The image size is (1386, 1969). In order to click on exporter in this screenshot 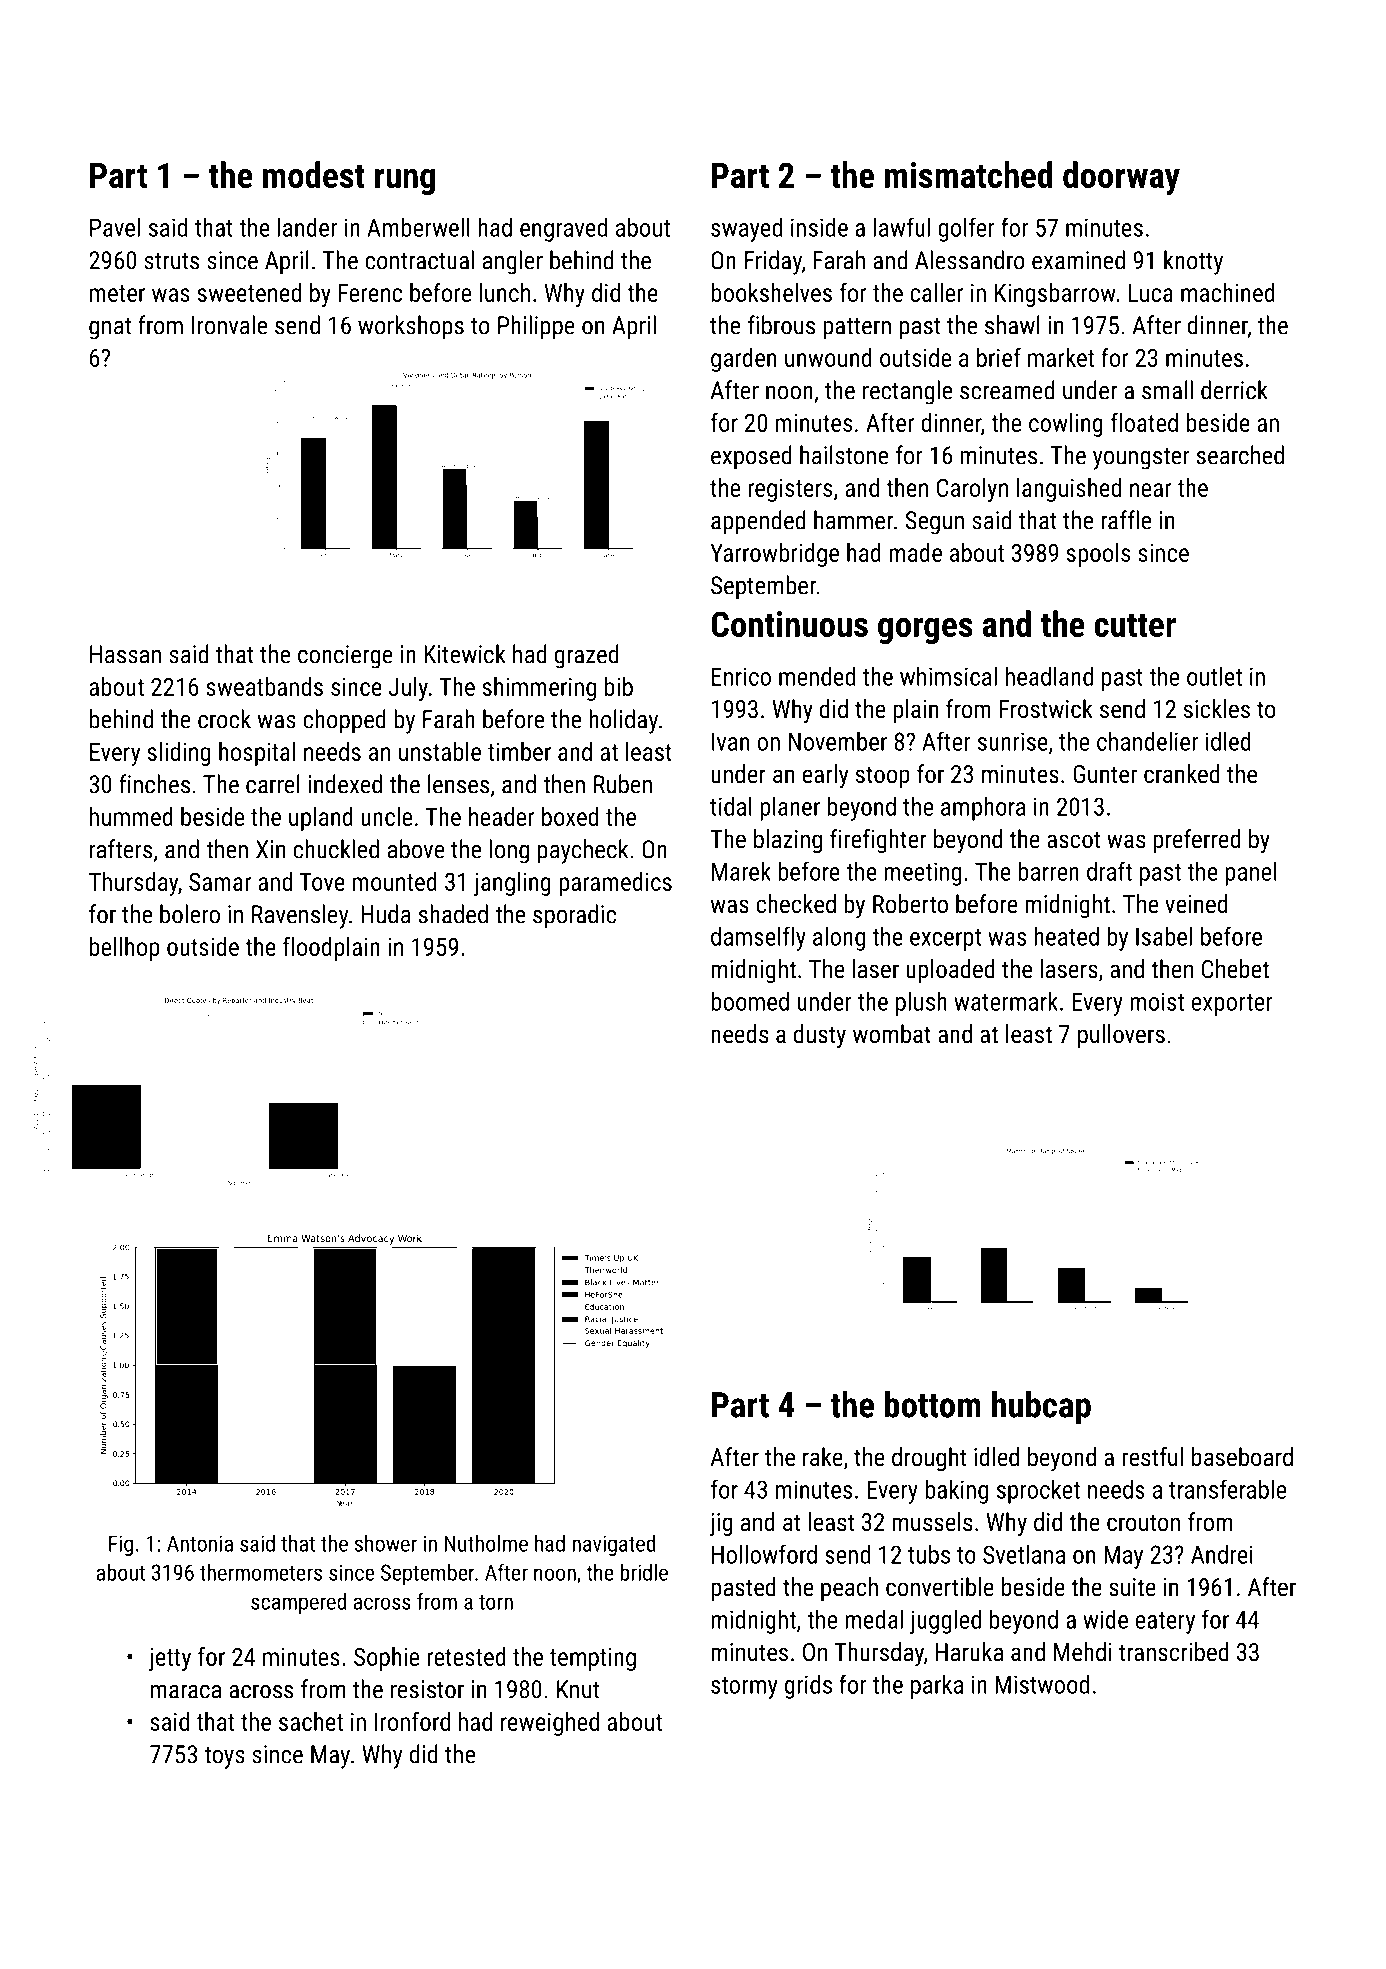, I will do `click(1232, 1005)`.
